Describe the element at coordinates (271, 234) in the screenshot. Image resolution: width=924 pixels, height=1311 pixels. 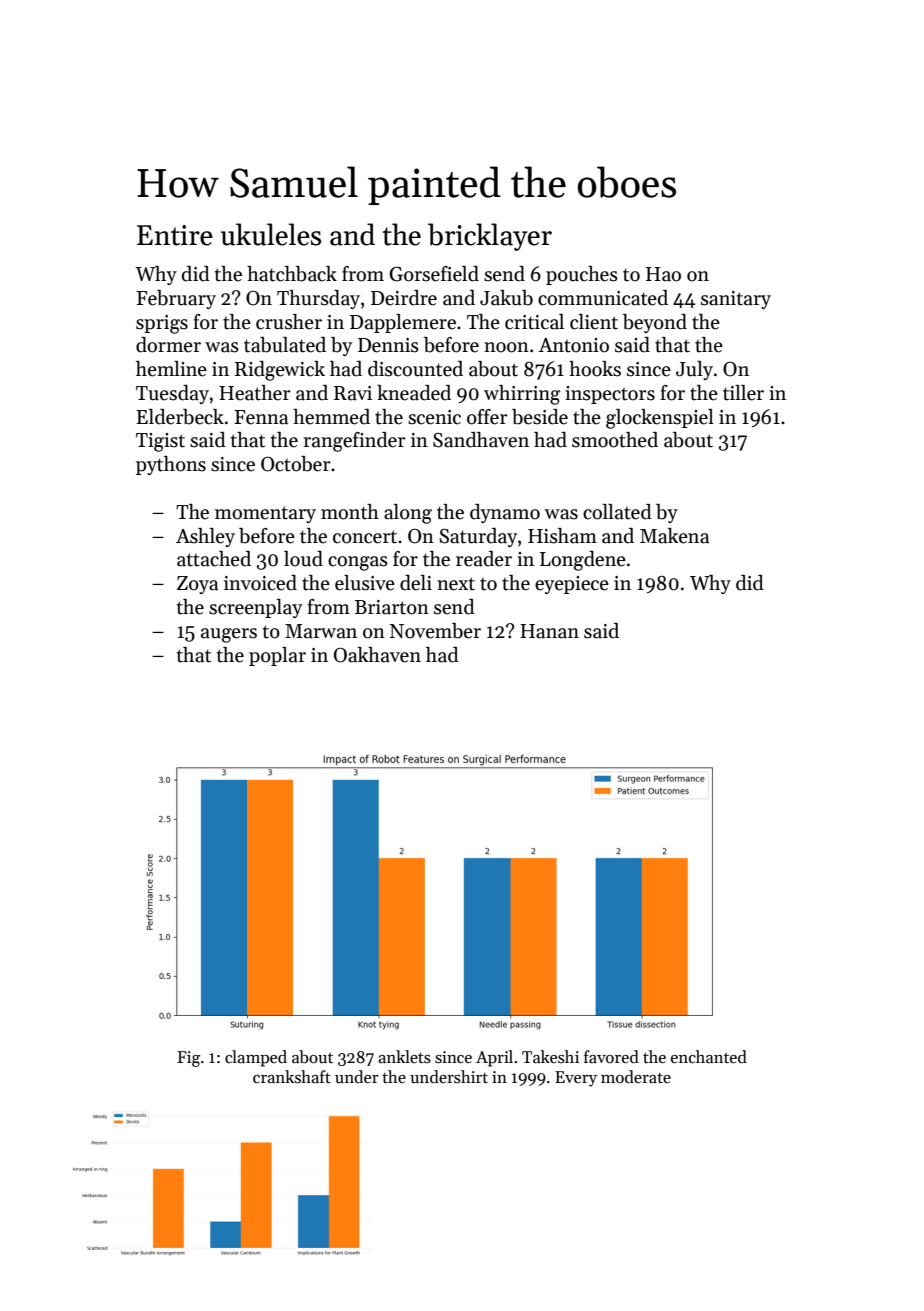
I see `ukuleles` at that location.
